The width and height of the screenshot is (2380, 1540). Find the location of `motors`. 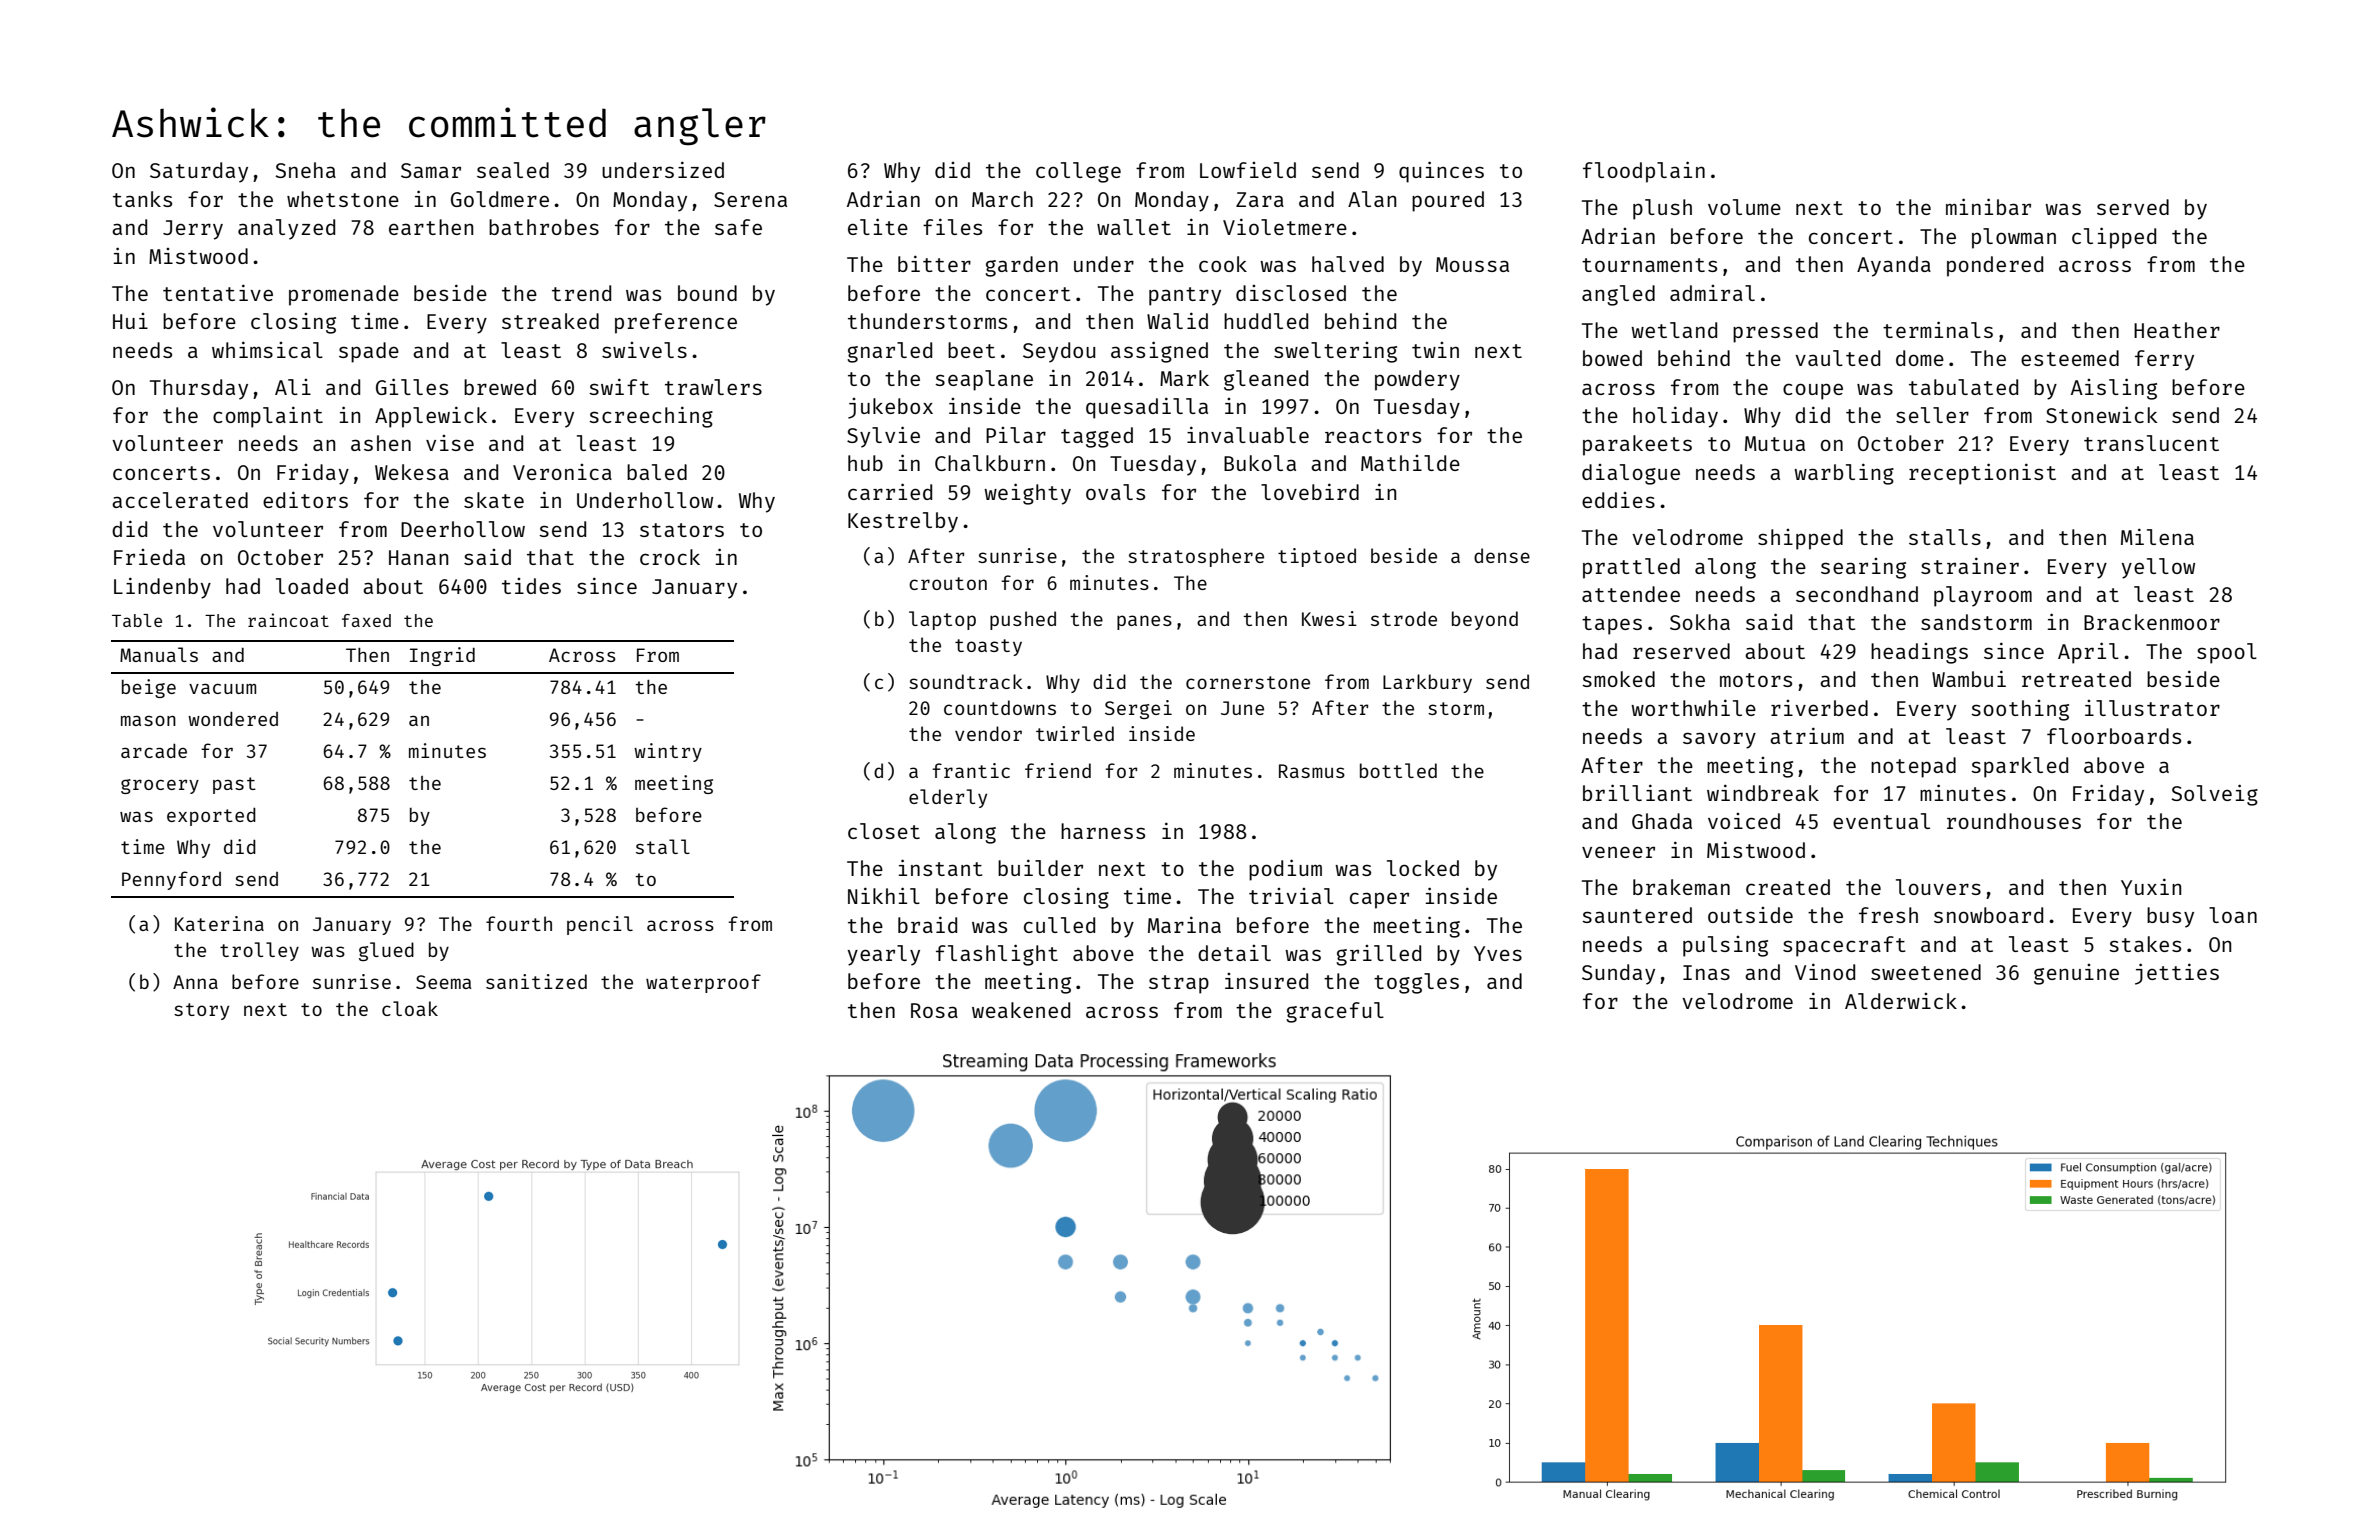

motors is located at coordinates (1756, 680).
